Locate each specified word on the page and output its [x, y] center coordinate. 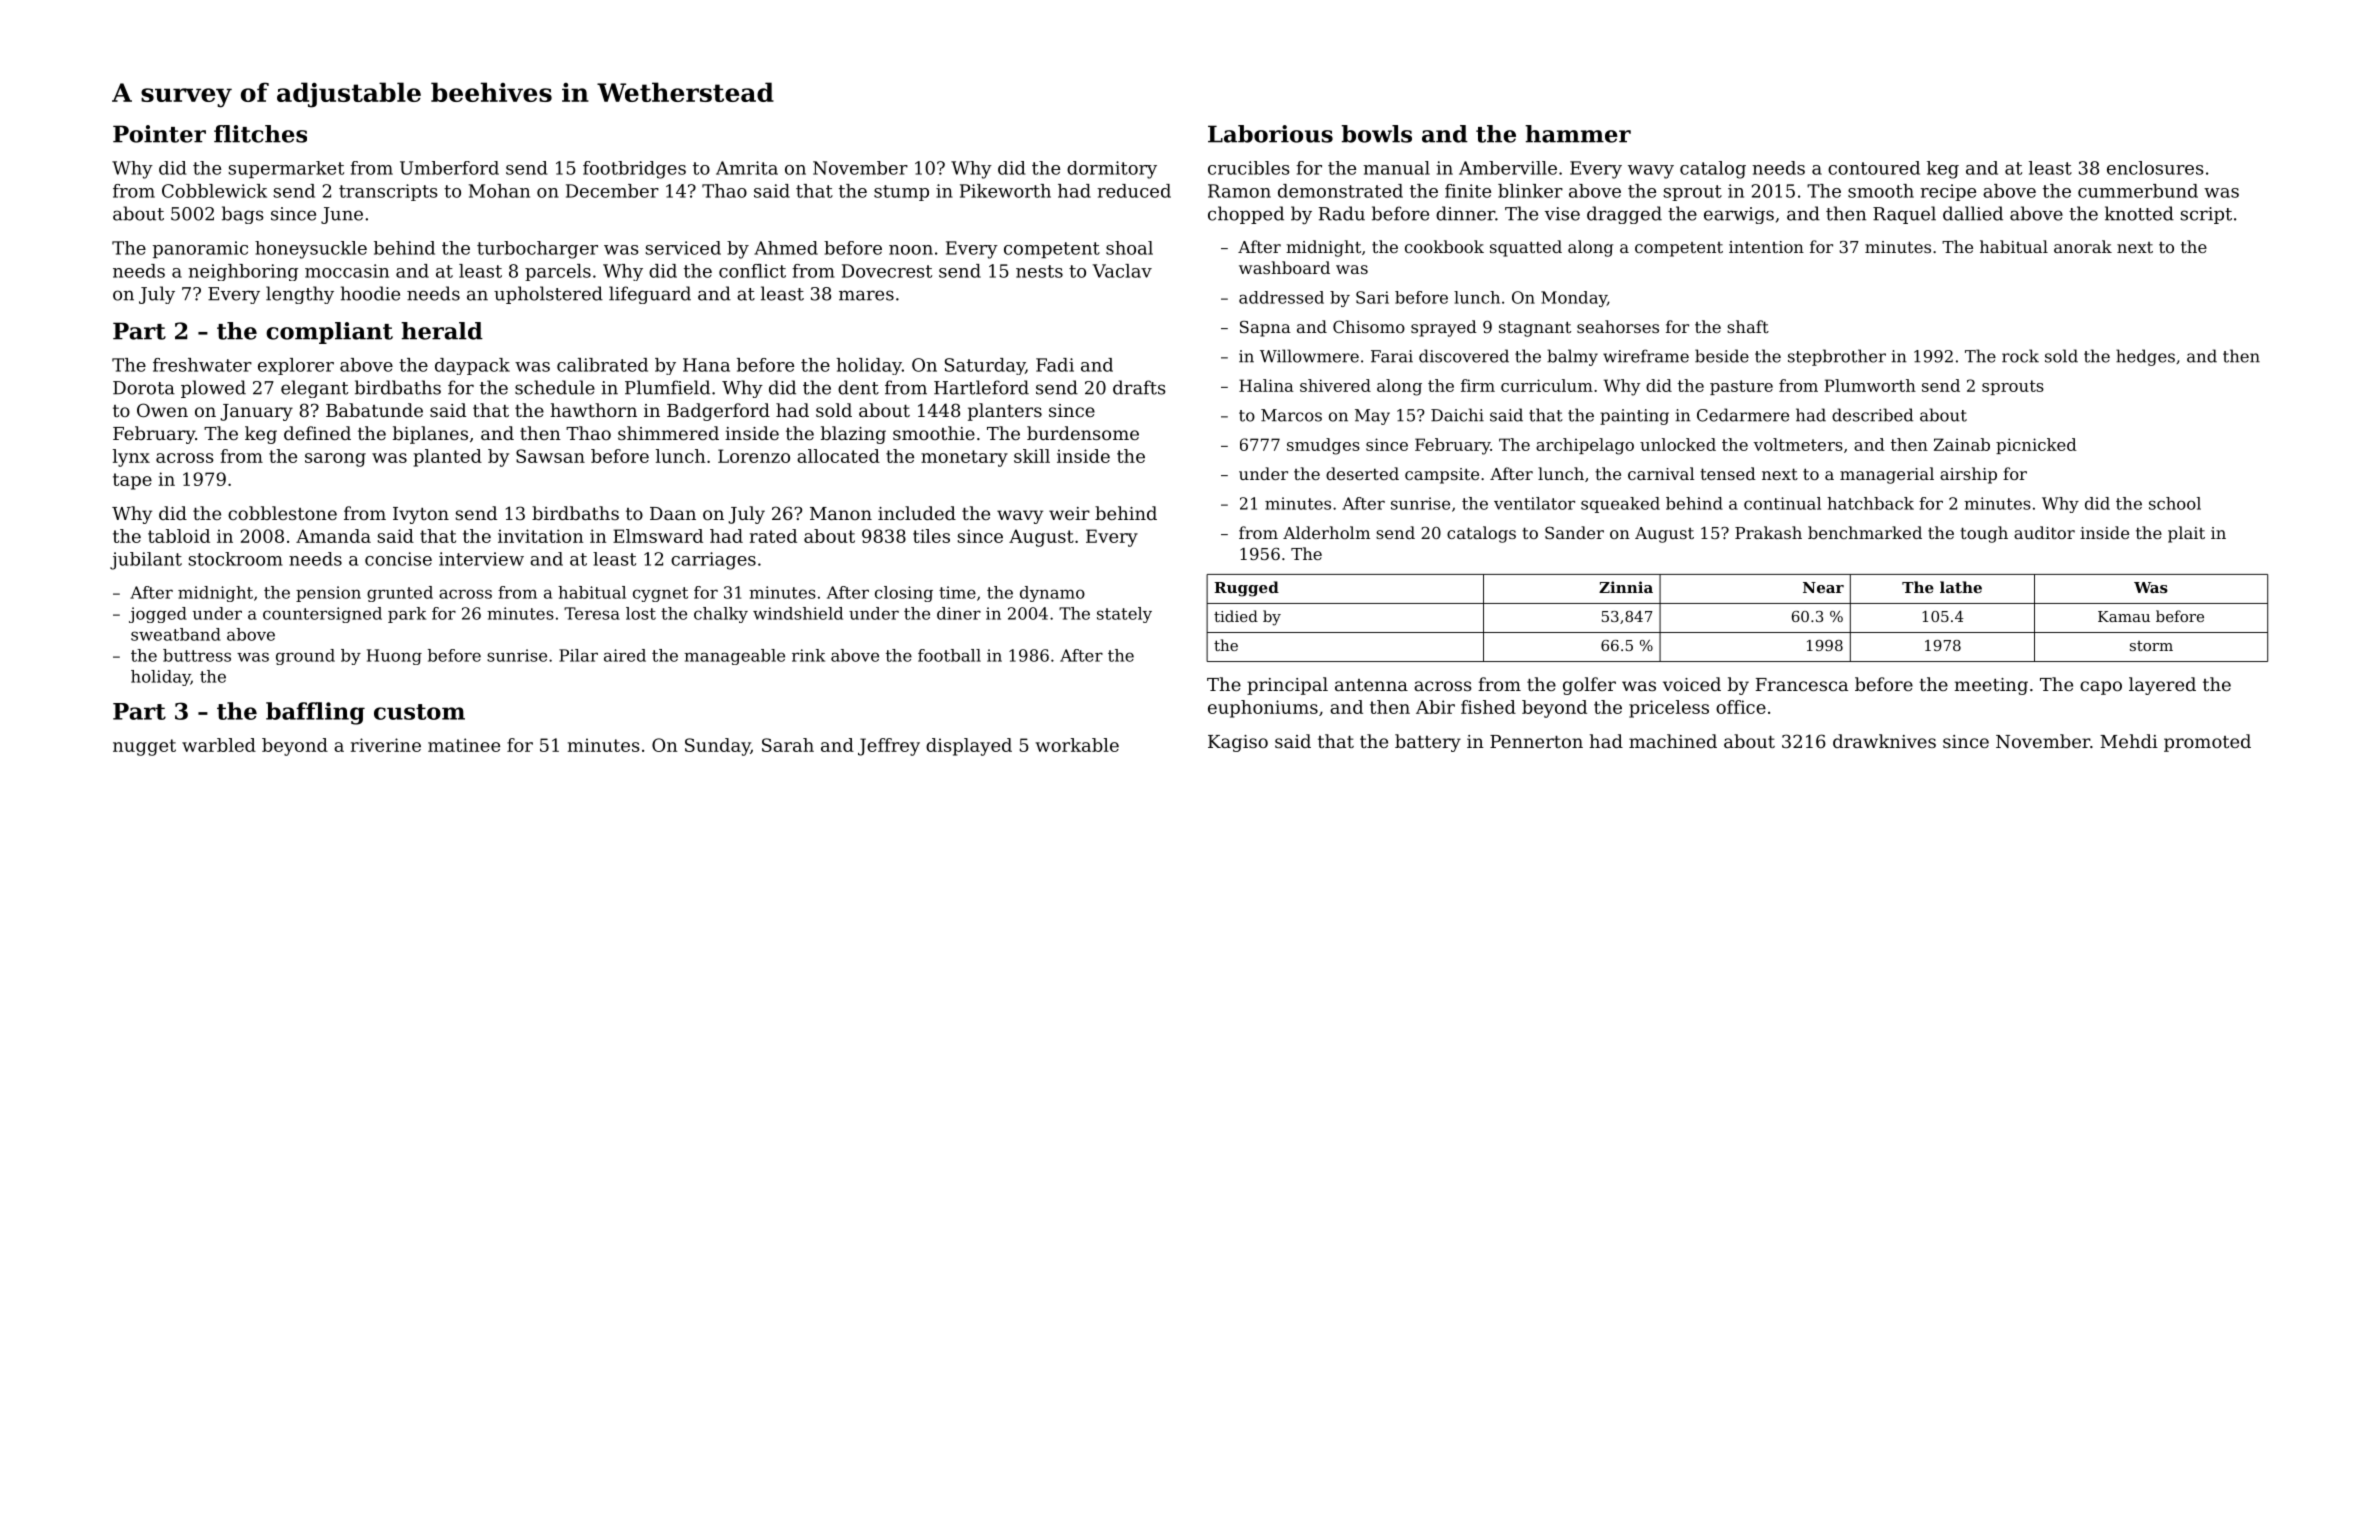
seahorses [1618, 326]
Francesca [1802, 684]
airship [1968, 475]
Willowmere [1309, 356]
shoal [1129, 248]
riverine [386, 745]
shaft [1748, 326]
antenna [1371, 685]
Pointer [159, 134]
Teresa [592, 613]
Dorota [144, 388]
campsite [1442, 476]
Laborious [1270, 134]
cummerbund [2138, 191]
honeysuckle [311, 250]
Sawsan [550, 456]
